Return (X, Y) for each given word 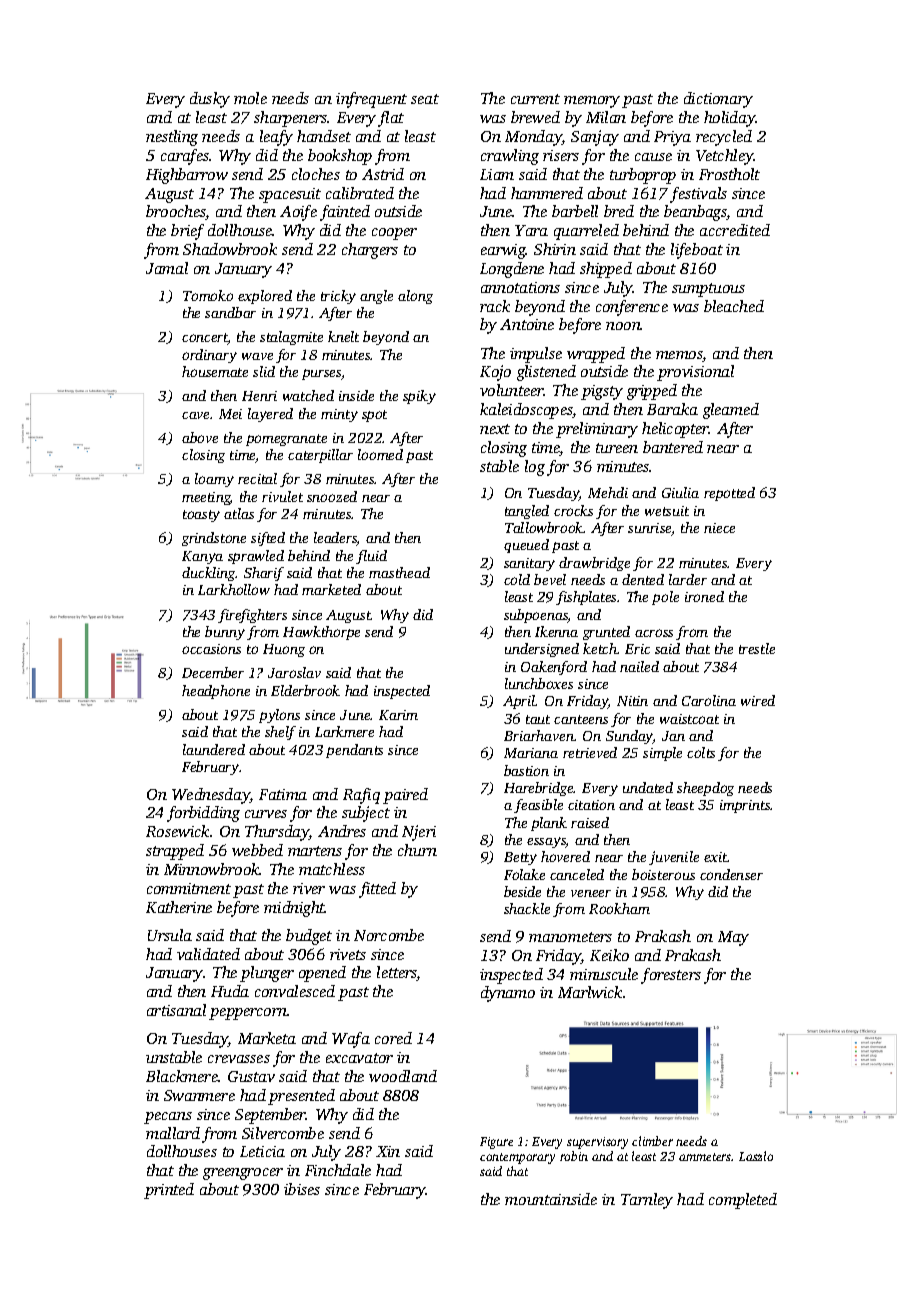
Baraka (672, 409)
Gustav (251, 1076)
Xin (388, 1151)
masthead (399, 572)
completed (743, 1201)
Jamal (167, 268)
